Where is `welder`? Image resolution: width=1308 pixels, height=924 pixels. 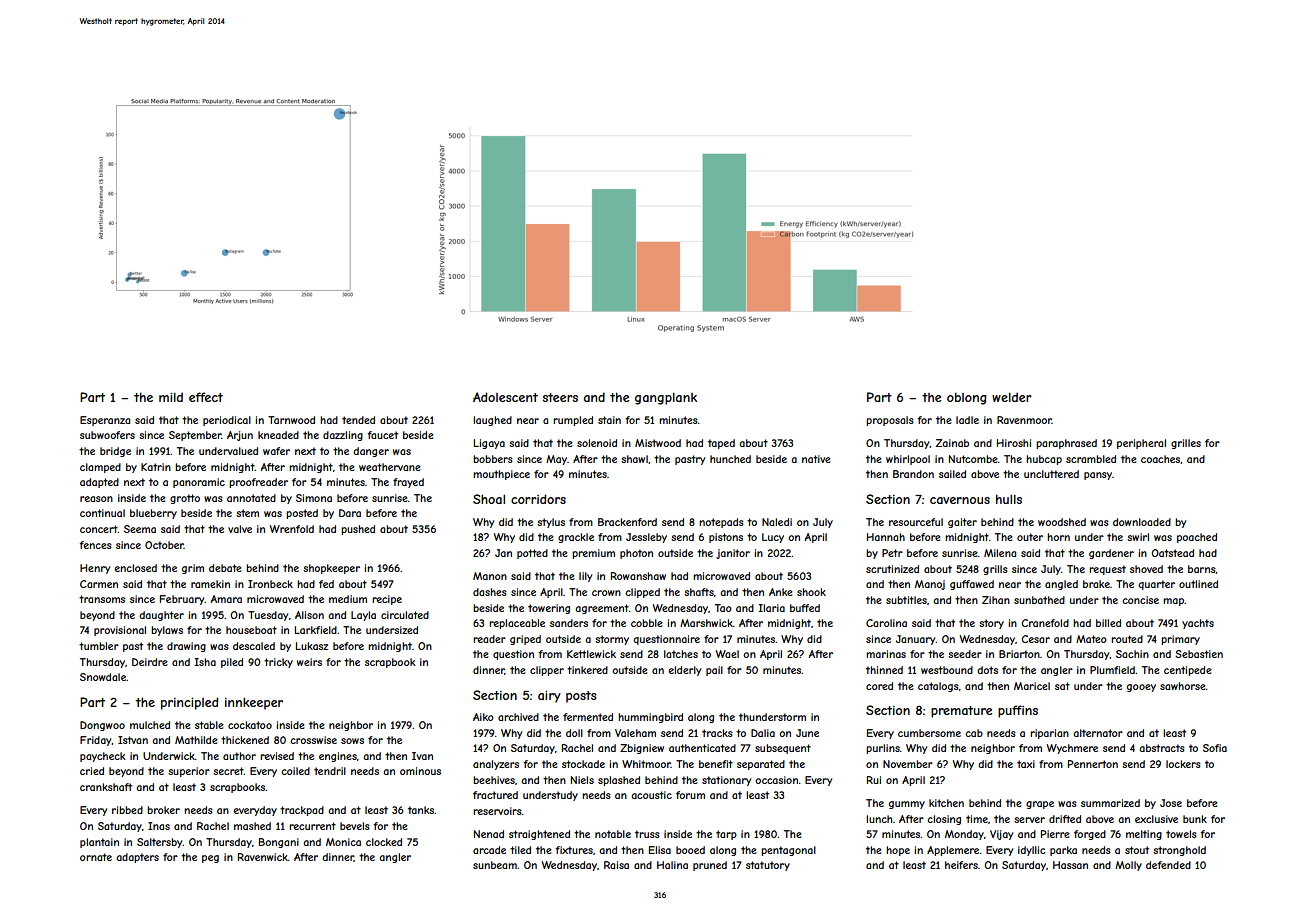 welder is located at coordinates (1012, 397).
